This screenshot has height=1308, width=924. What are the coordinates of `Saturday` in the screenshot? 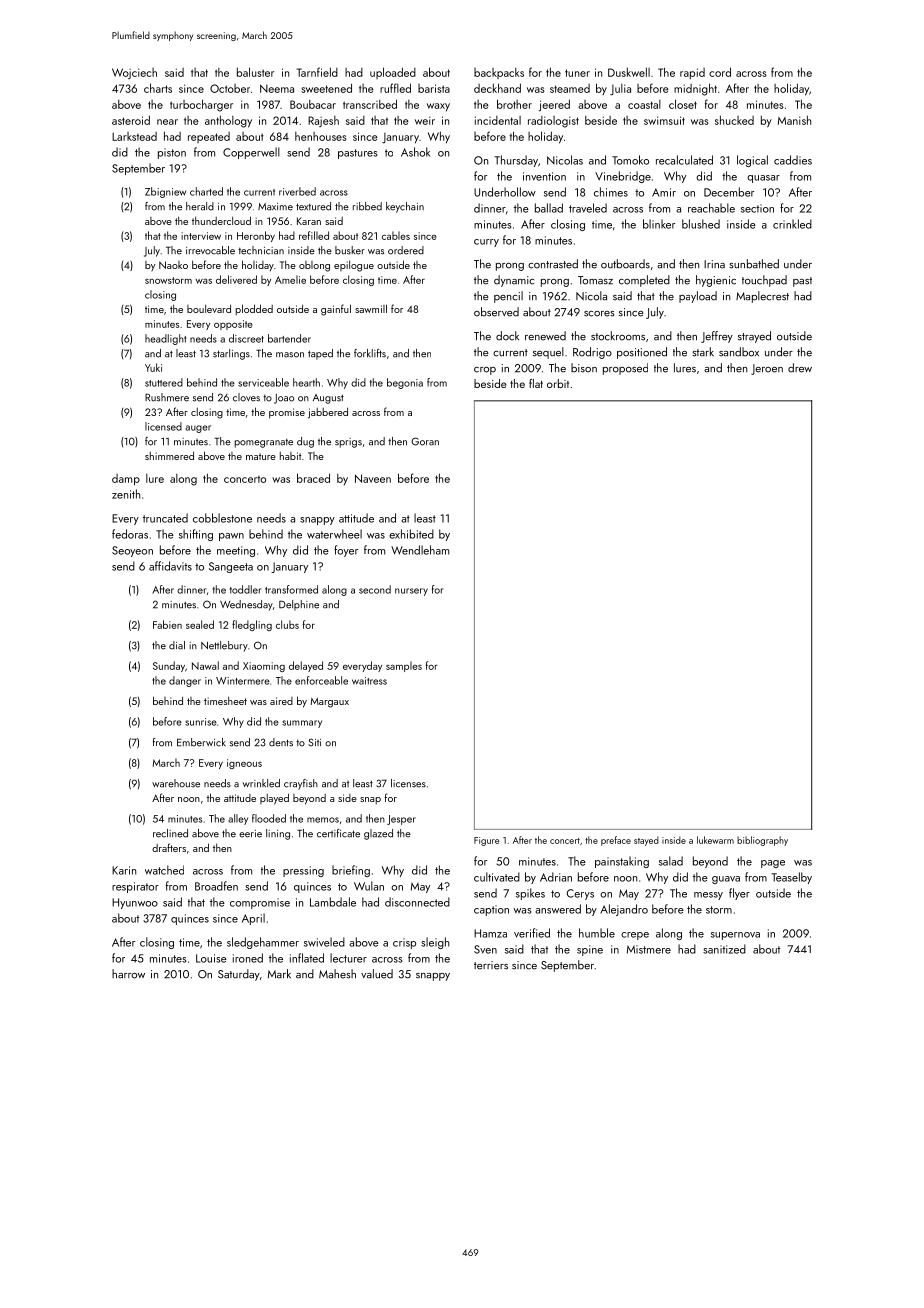 It's located at (239, 975).
